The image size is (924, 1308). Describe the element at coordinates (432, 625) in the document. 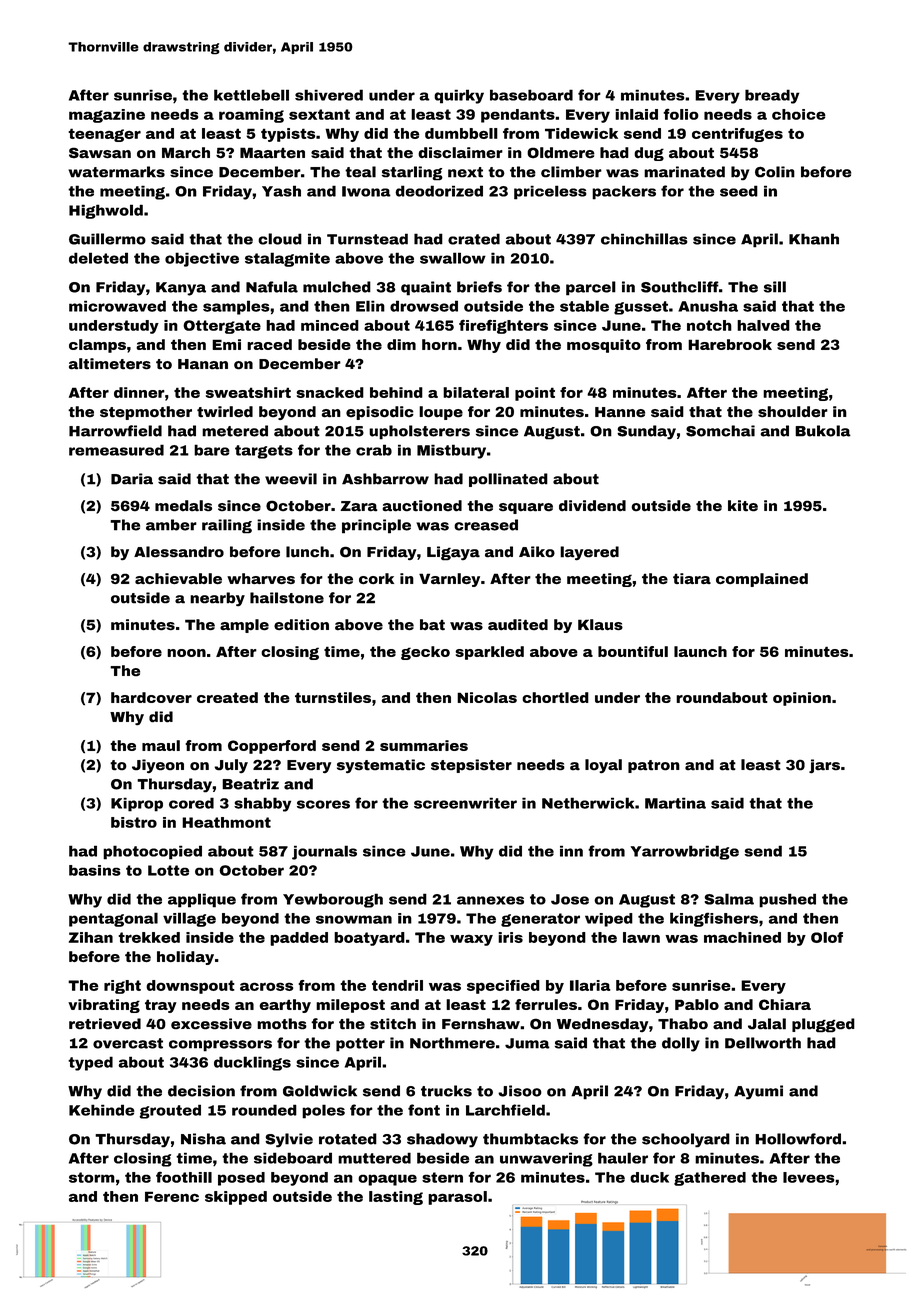

I see `bat` at that location.
